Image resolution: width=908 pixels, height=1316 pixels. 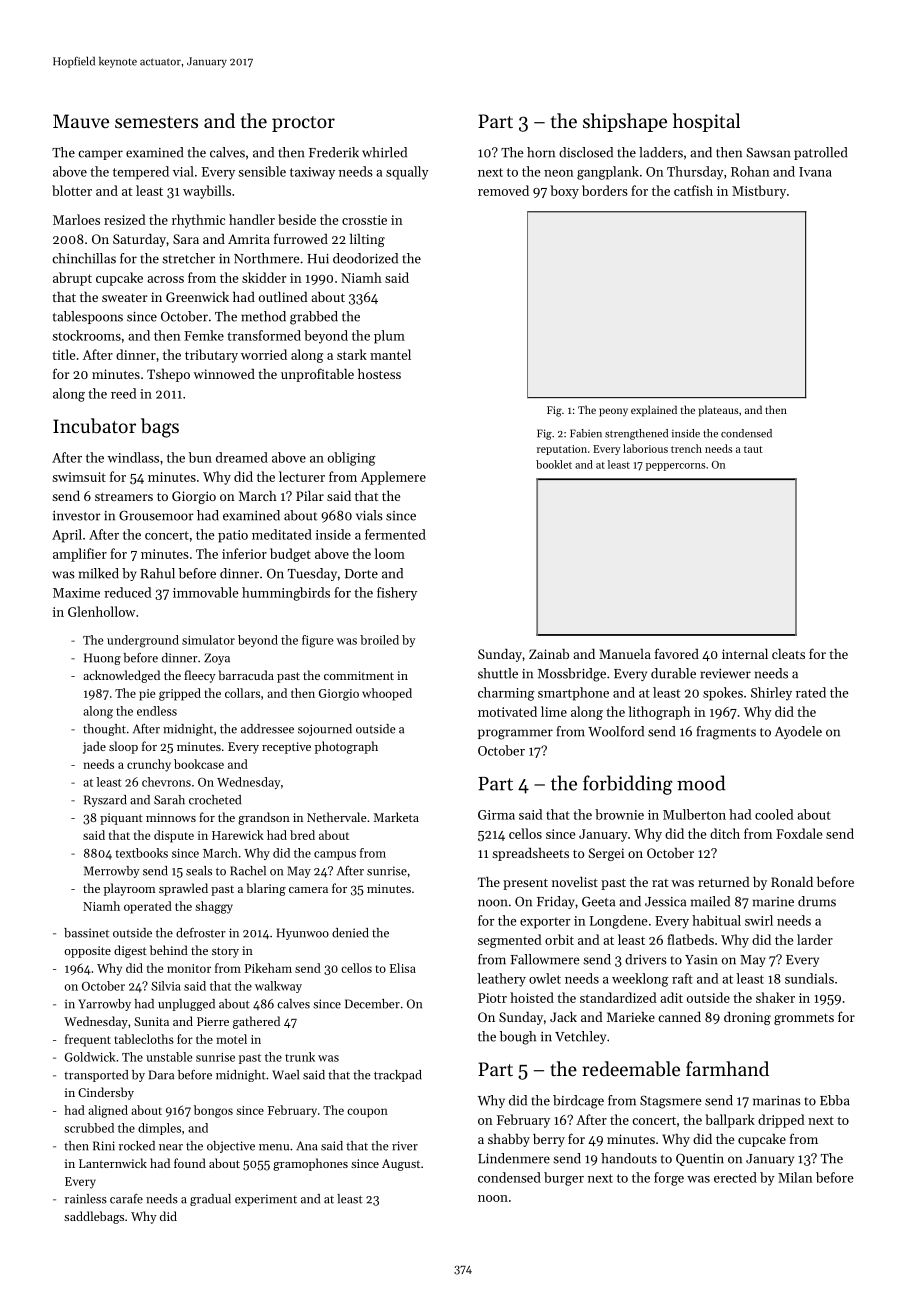 What do you see at coordinates (165, 279) in the screenshot?
I see `across` at bounding box center [165, 279].
